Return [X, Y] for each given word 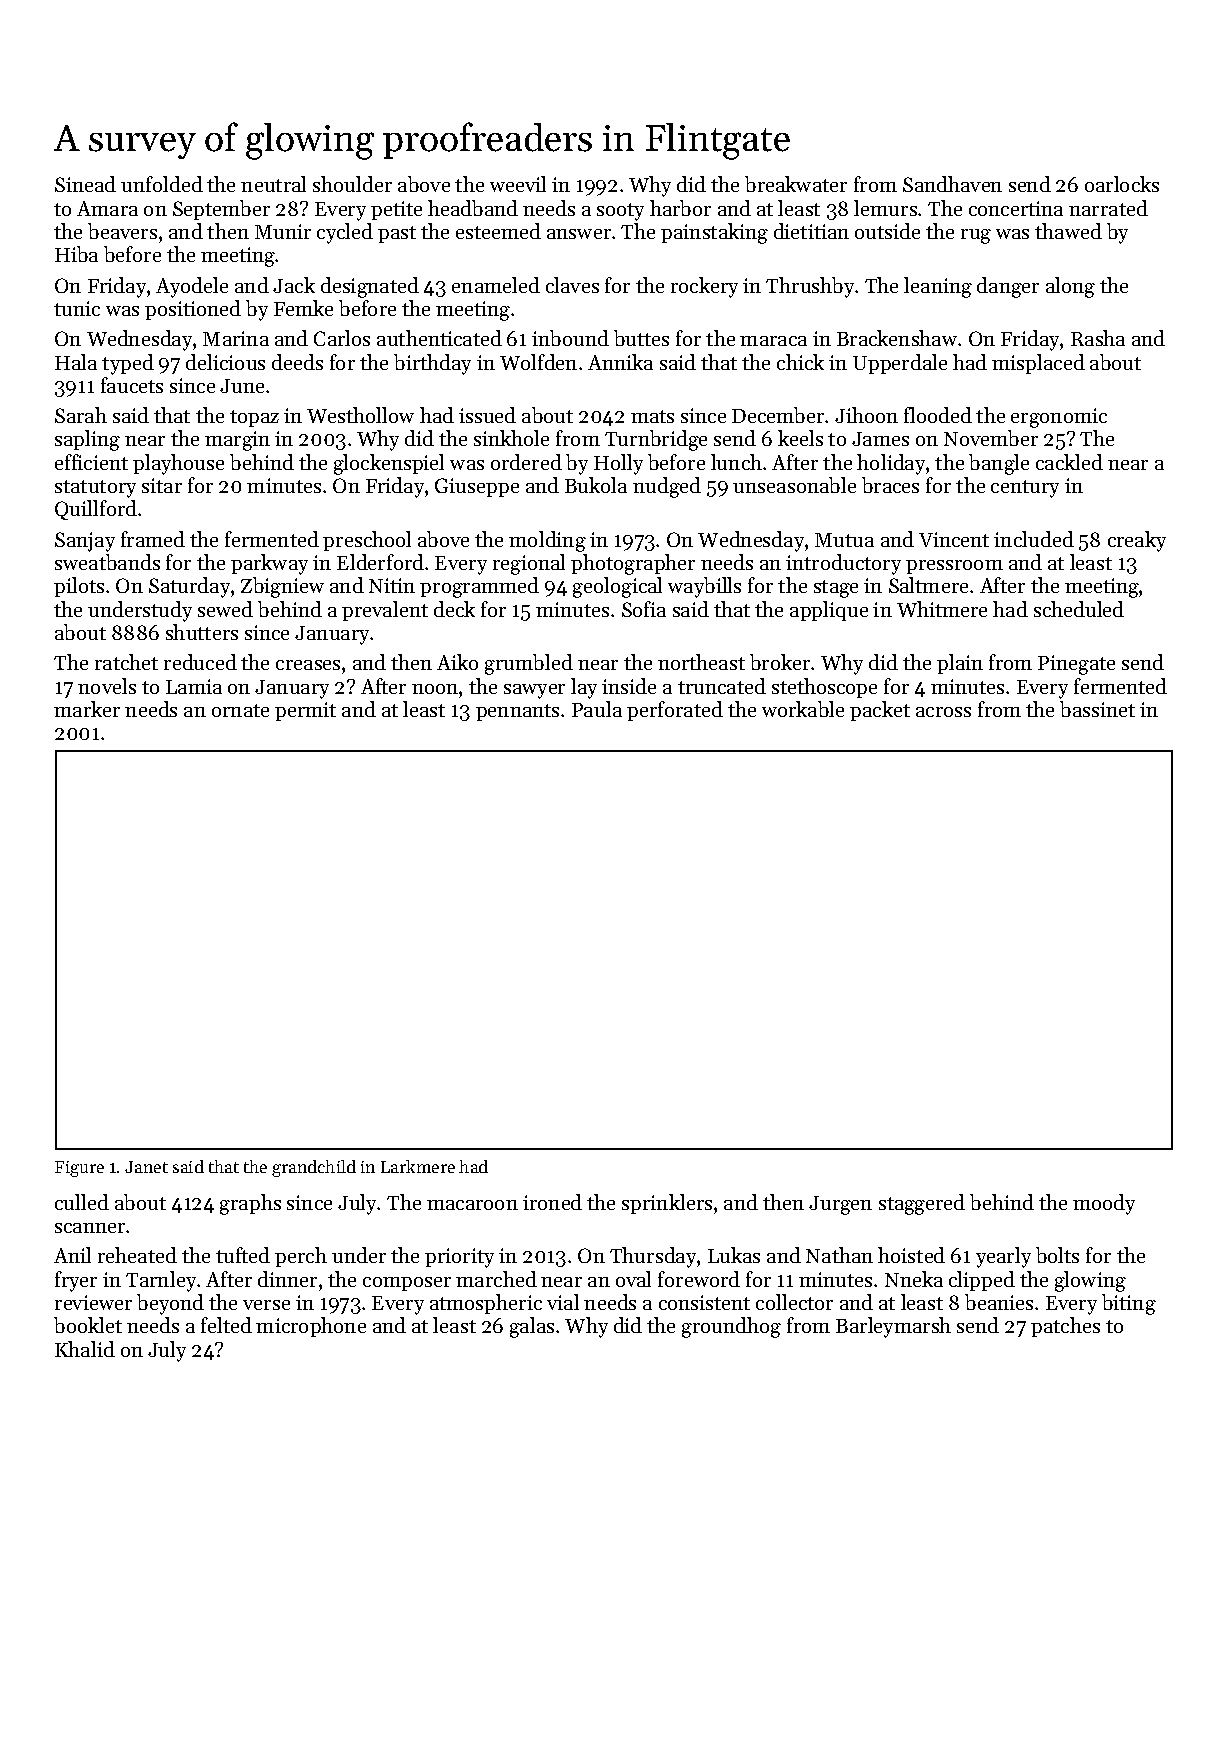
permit [305, 711]
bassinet [1097, 709]
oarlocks [1122, 184]
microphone [311, 1327]
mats [652, 416]
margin [237, 441]
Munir [283, 231]
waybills [704, 587]
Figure [79, 1169]
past [397, 234]
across [943, 712]
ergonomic [1059, 418]
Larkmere [418, 1166]
